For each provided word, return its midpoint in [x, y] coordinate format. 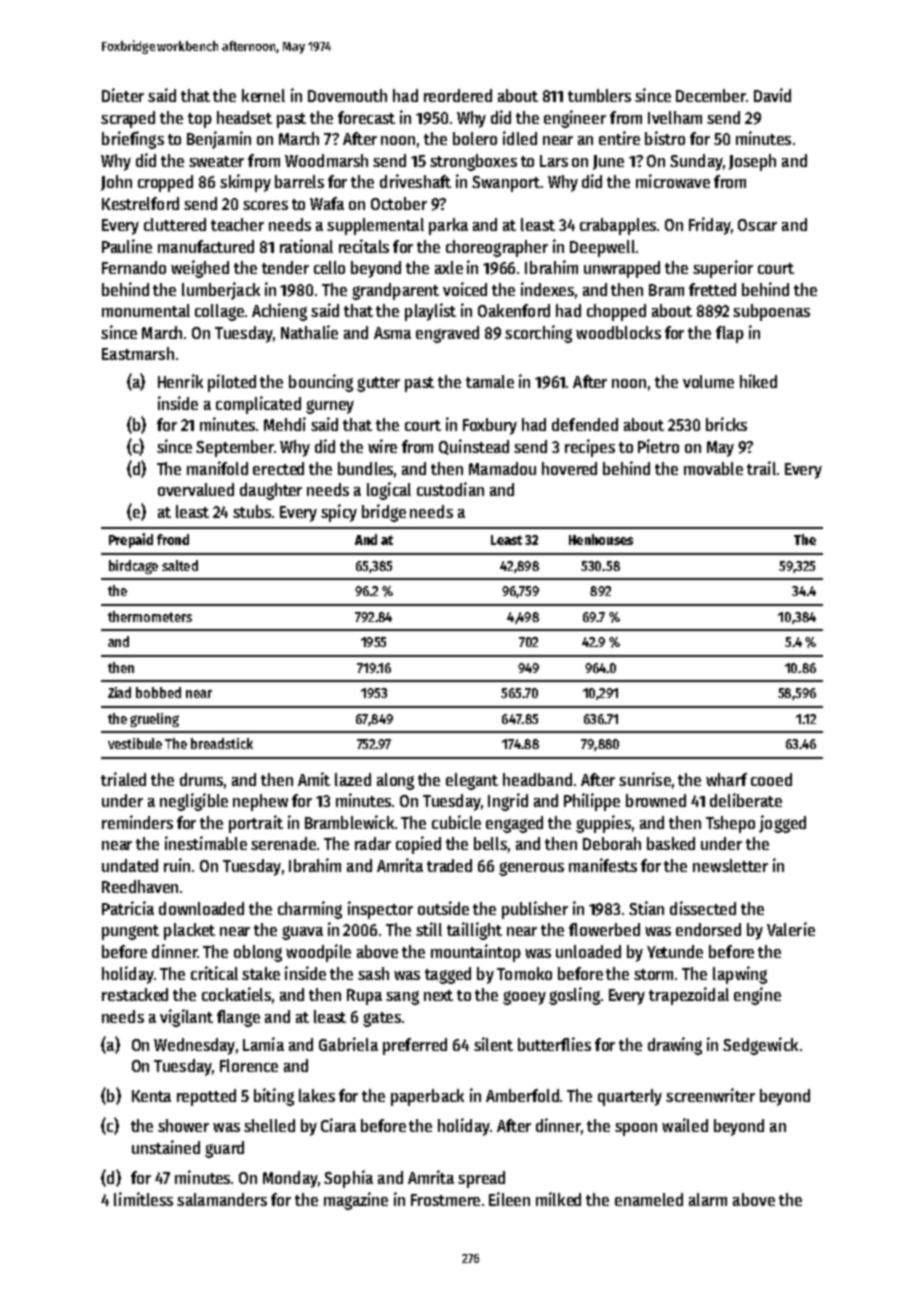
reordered [458, 95]
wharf [726, 779]
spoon [636, 1129]
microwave [673, 181]
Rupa [364, 997]
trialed [123, 779]
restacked [135, 994]
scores [265, 205]
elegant [472, 781]
